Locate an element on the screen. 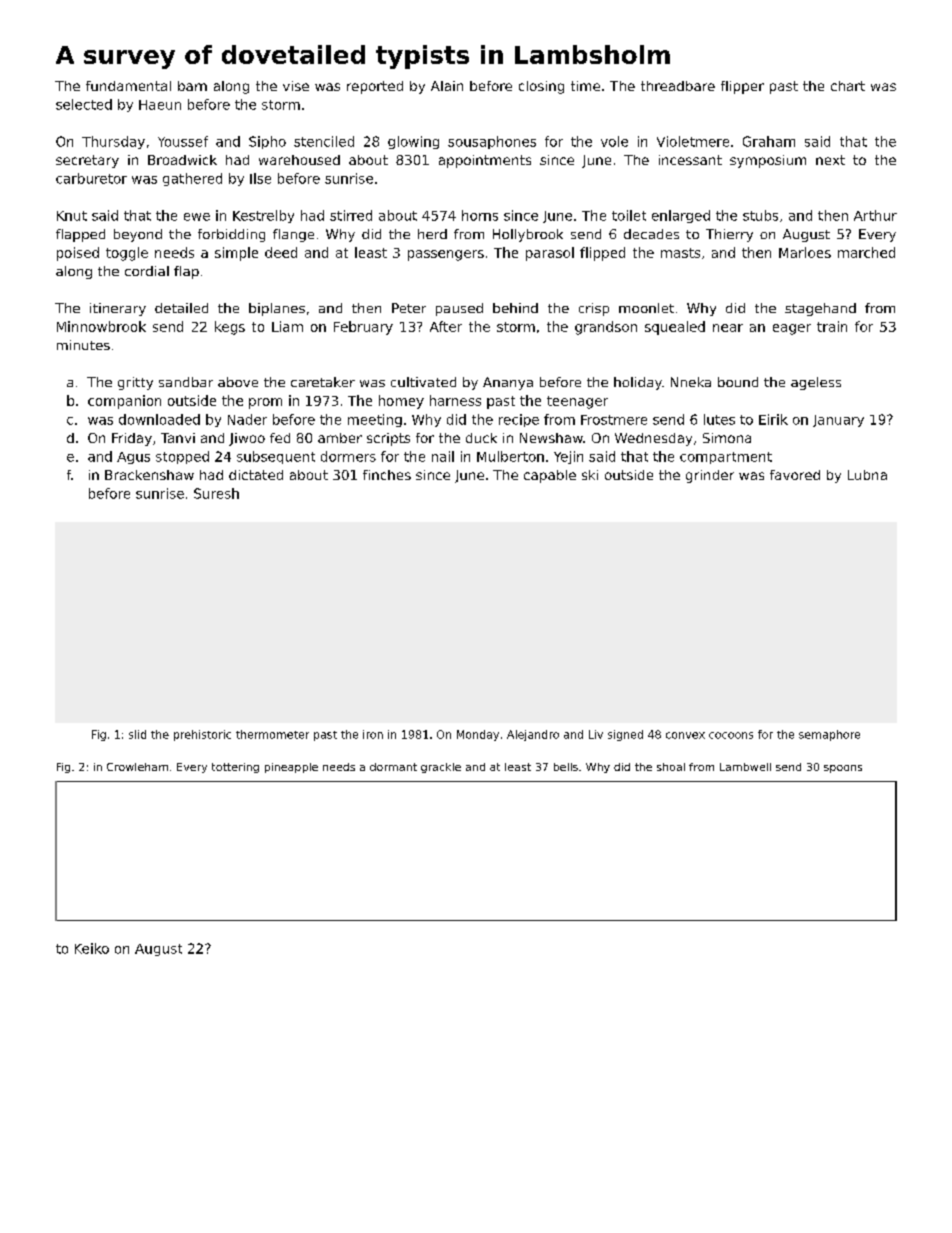 This screenshot has width=952, height=1233. favored is located at coordinates (795, 475).
